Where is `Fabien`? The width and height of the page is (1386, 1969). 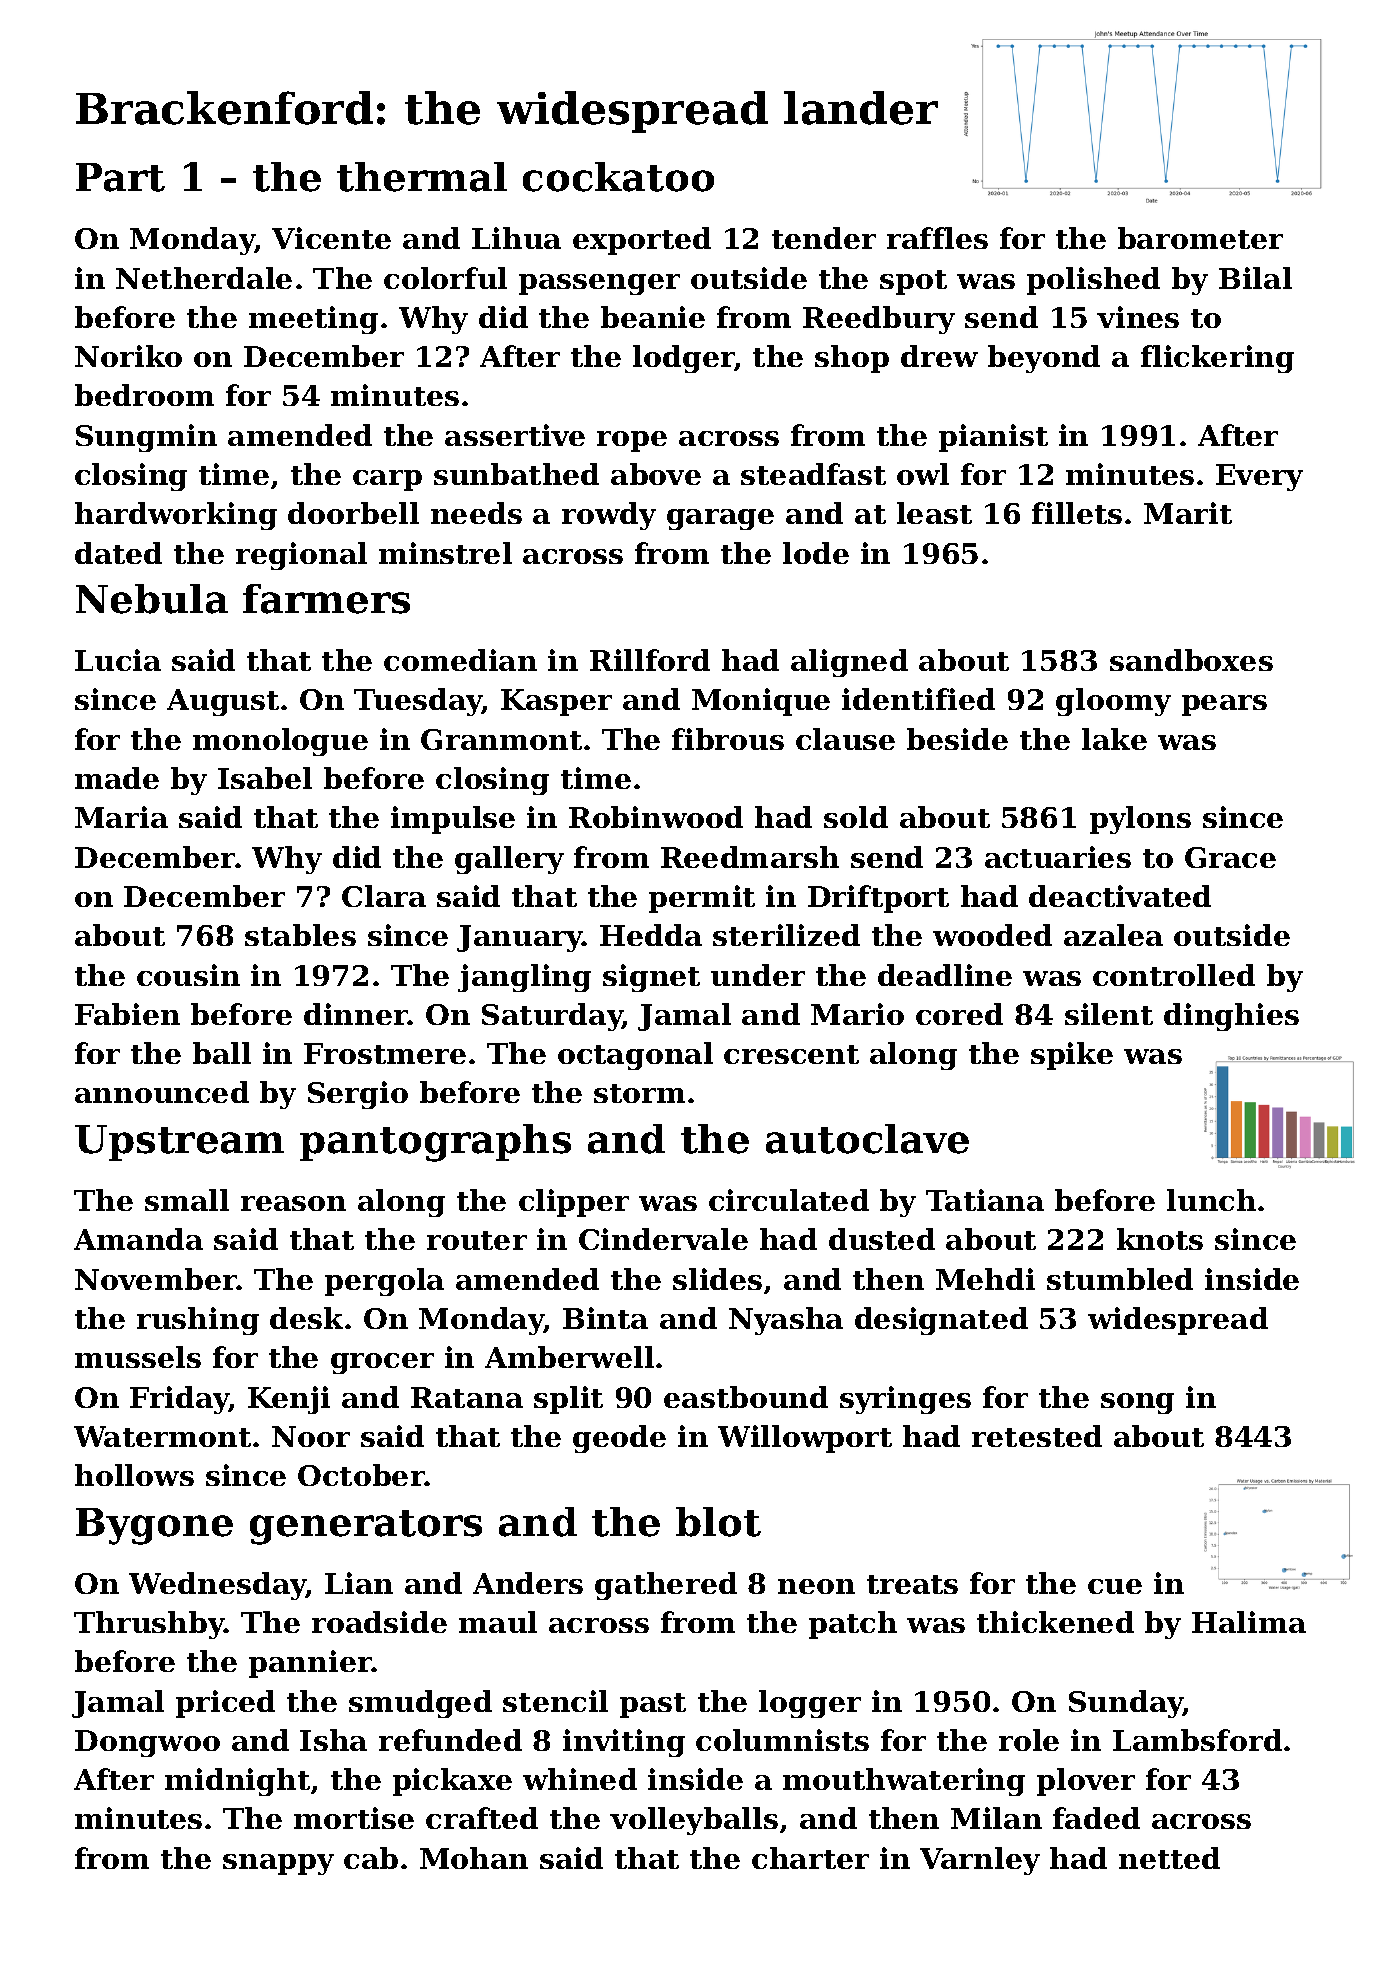 Fabien is located at coordinates (127, 1014).
